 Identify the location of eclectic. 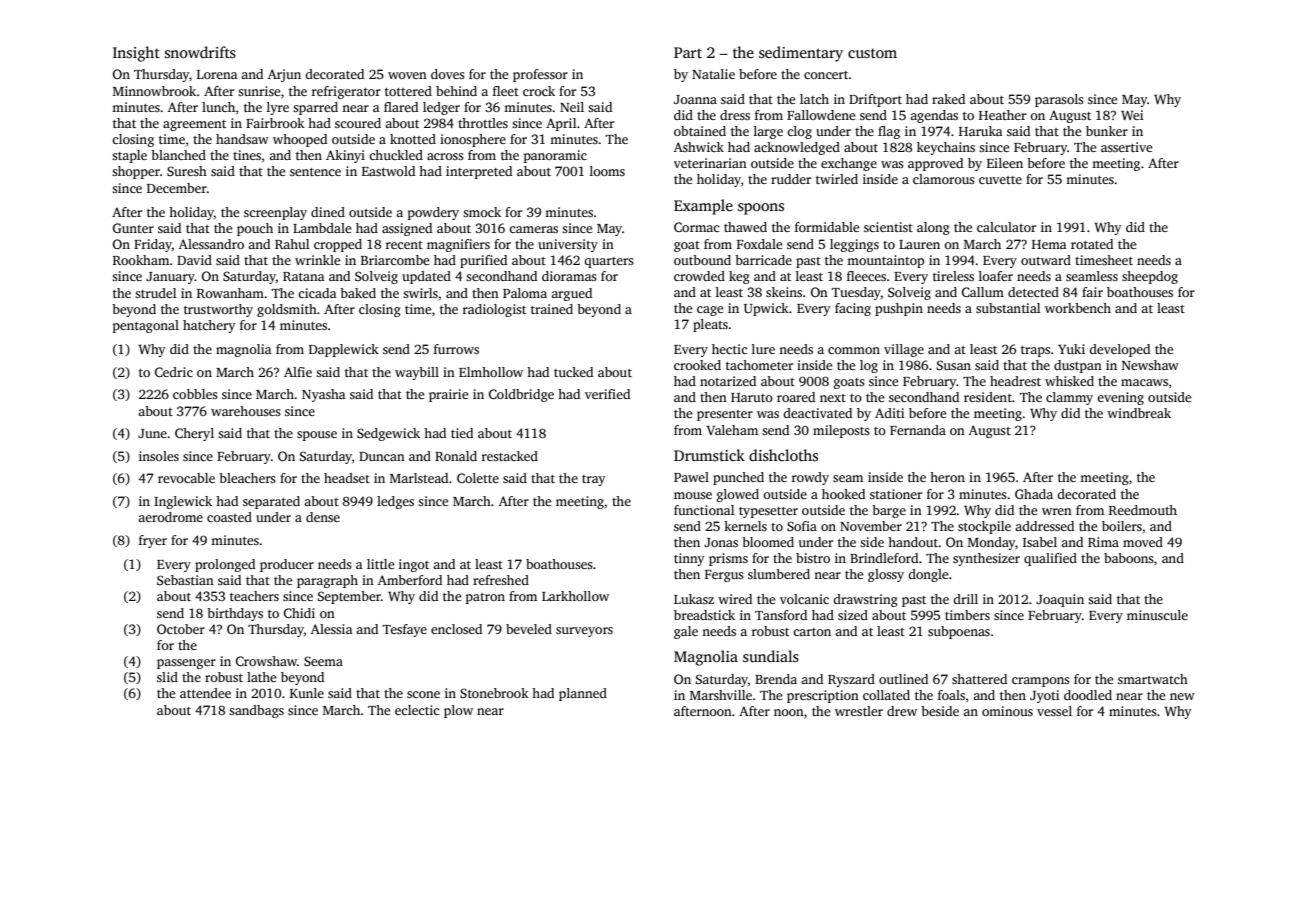
(417, 710).
